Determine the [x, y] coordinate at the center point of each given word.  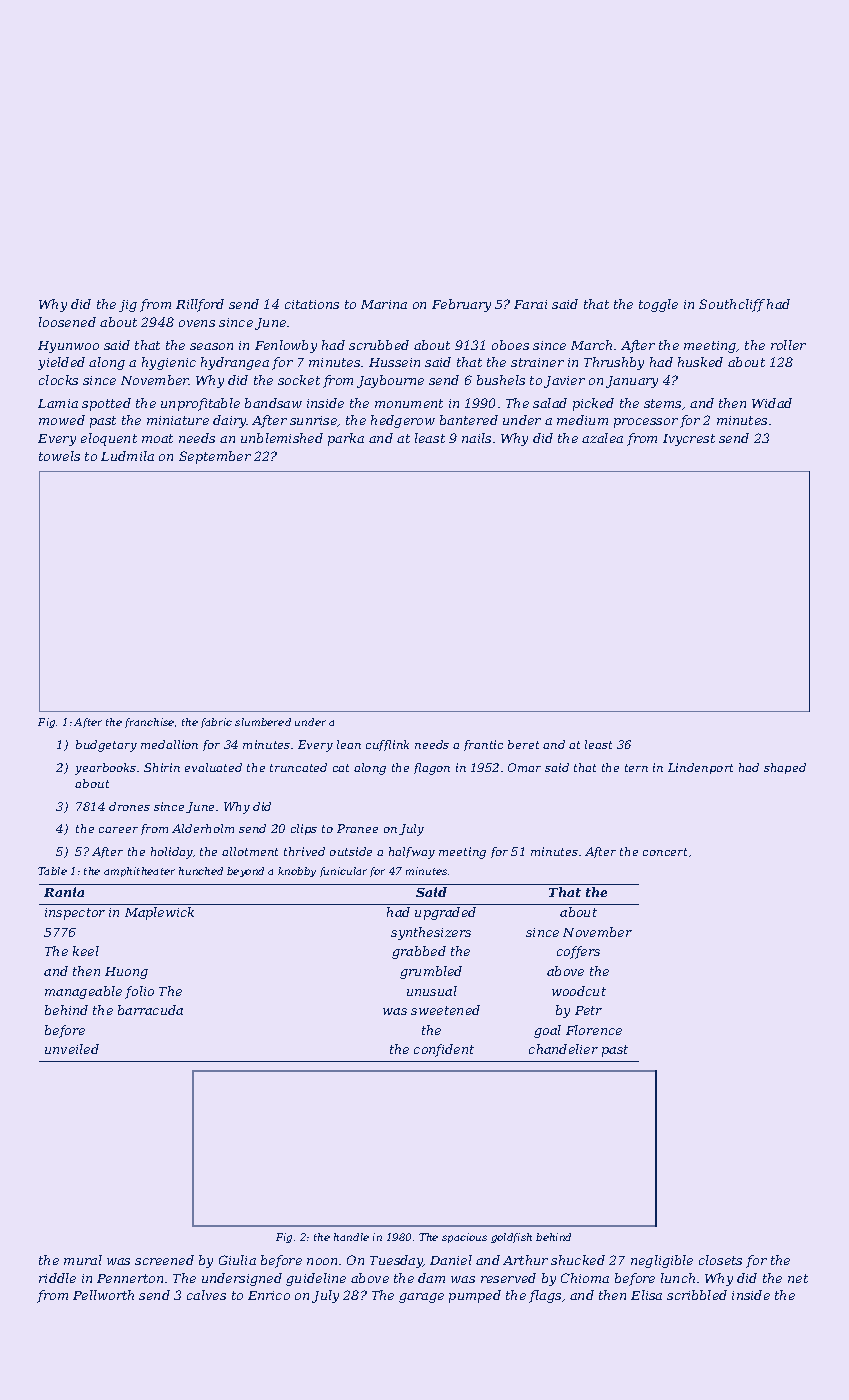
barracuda [150, 1010]
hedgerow [403, 421]
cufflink [387, 745]
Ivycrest [689, 440]
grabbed [419, 952]
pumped [475, 1296]
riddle [57, 1278]
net [798, 1278]
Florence [594, 1030]
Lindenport [700, 768]
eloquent [109, 439]
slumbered [263, 722]
